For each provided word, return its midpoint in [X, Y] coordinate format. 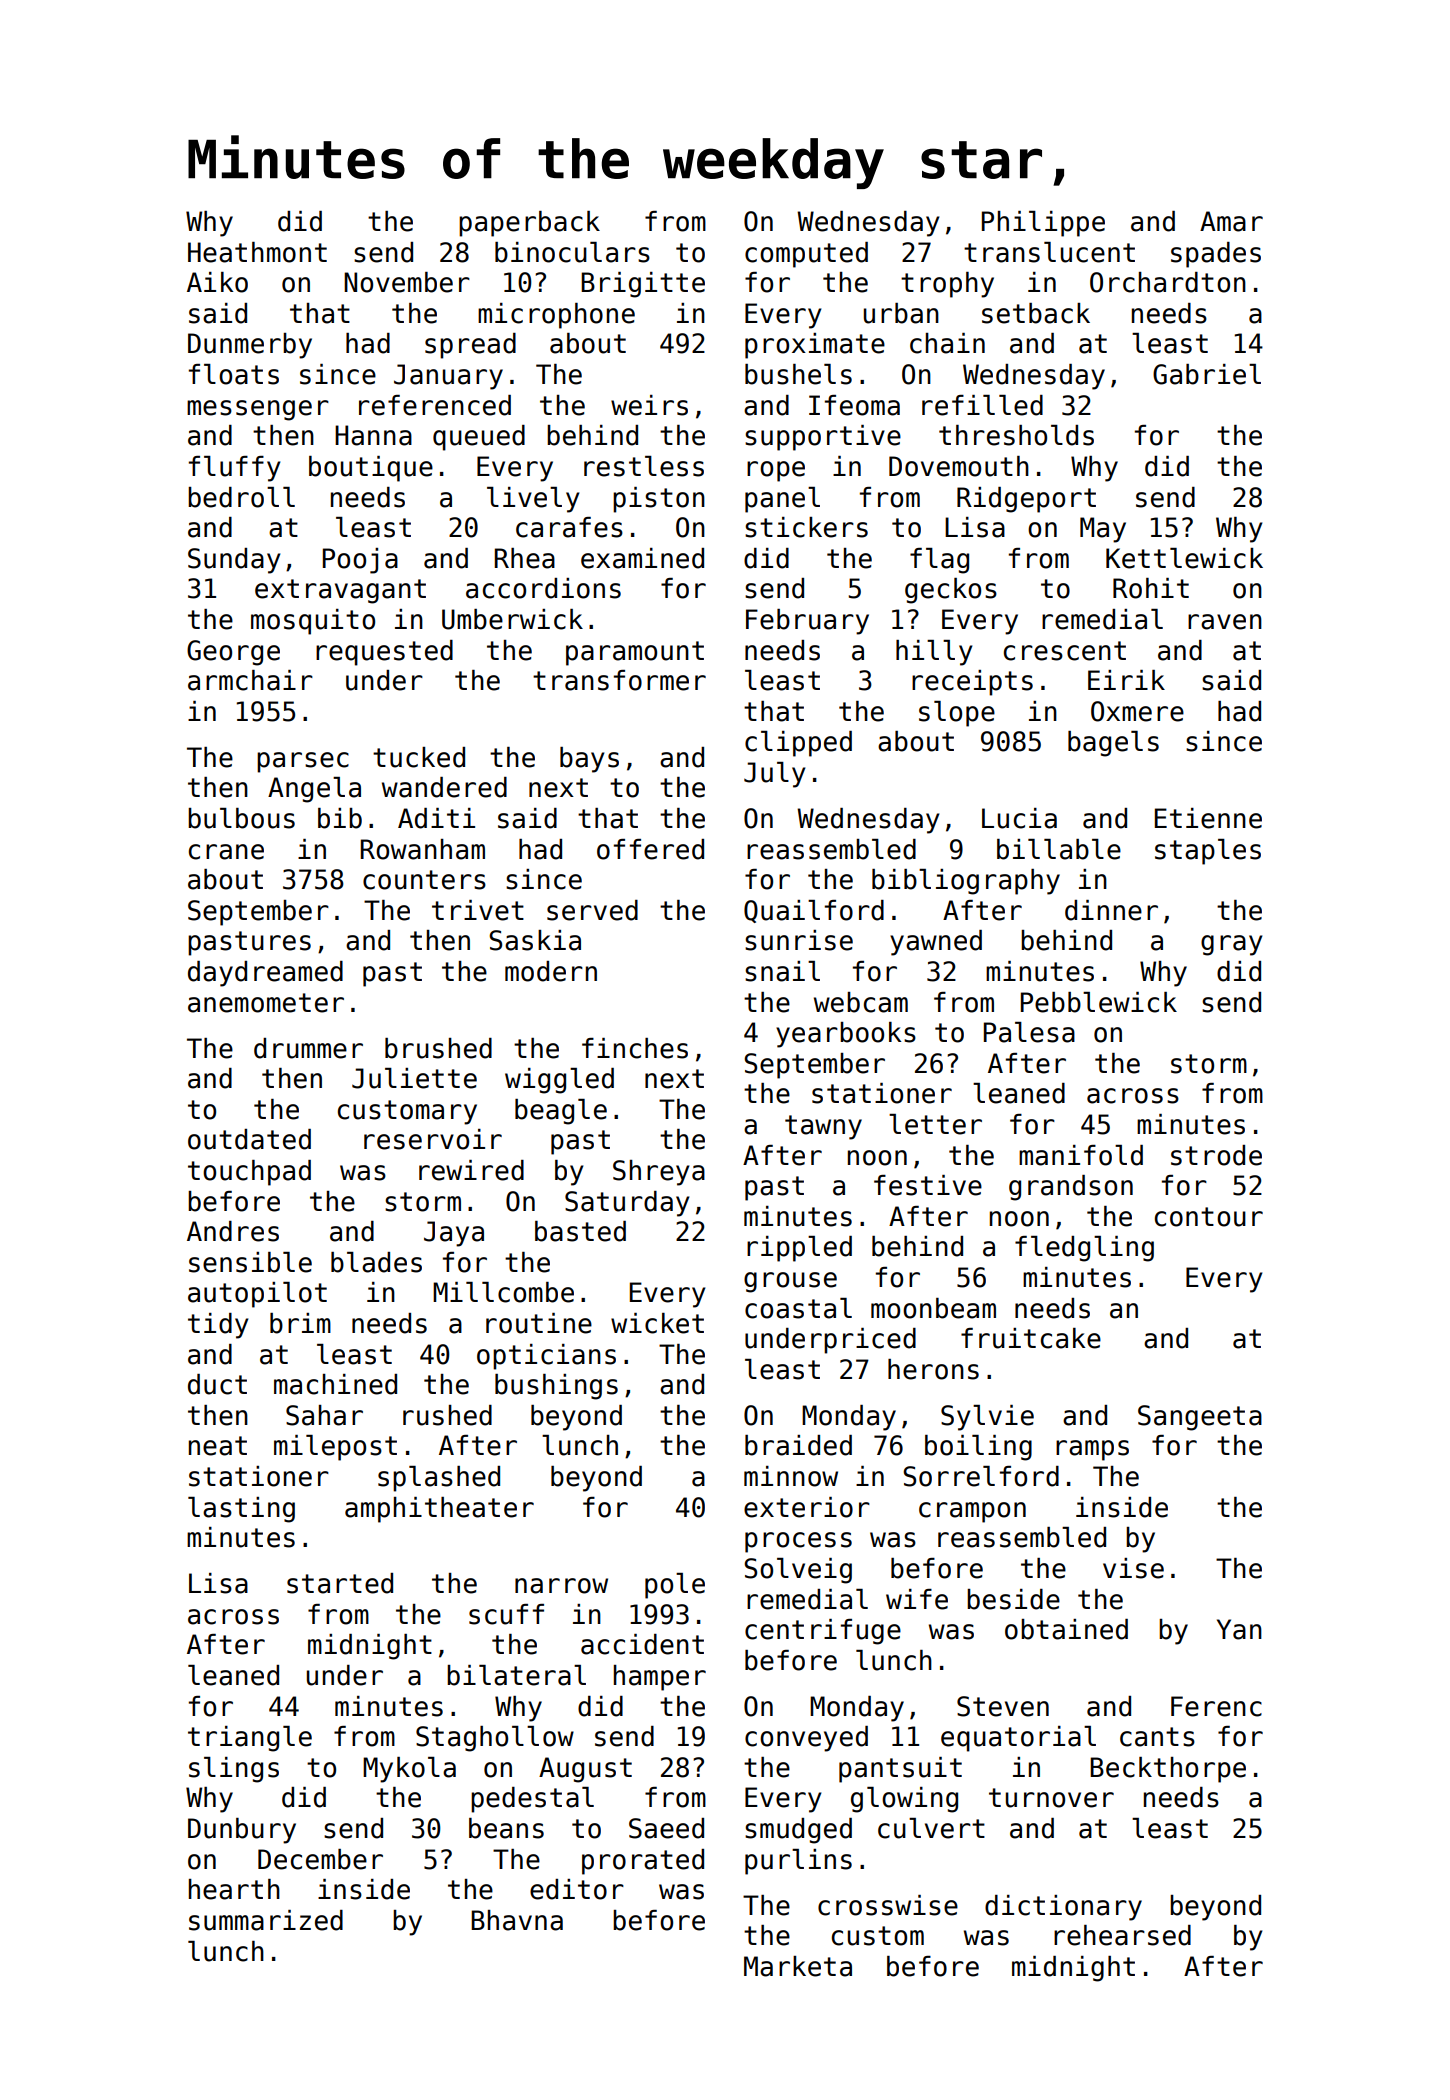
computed [806, 255]
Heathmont [257, 252]
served [592, 910]
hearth [234, 1889]
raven [1225, 622]
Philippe [1043, 224]
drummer [308, 1048]
